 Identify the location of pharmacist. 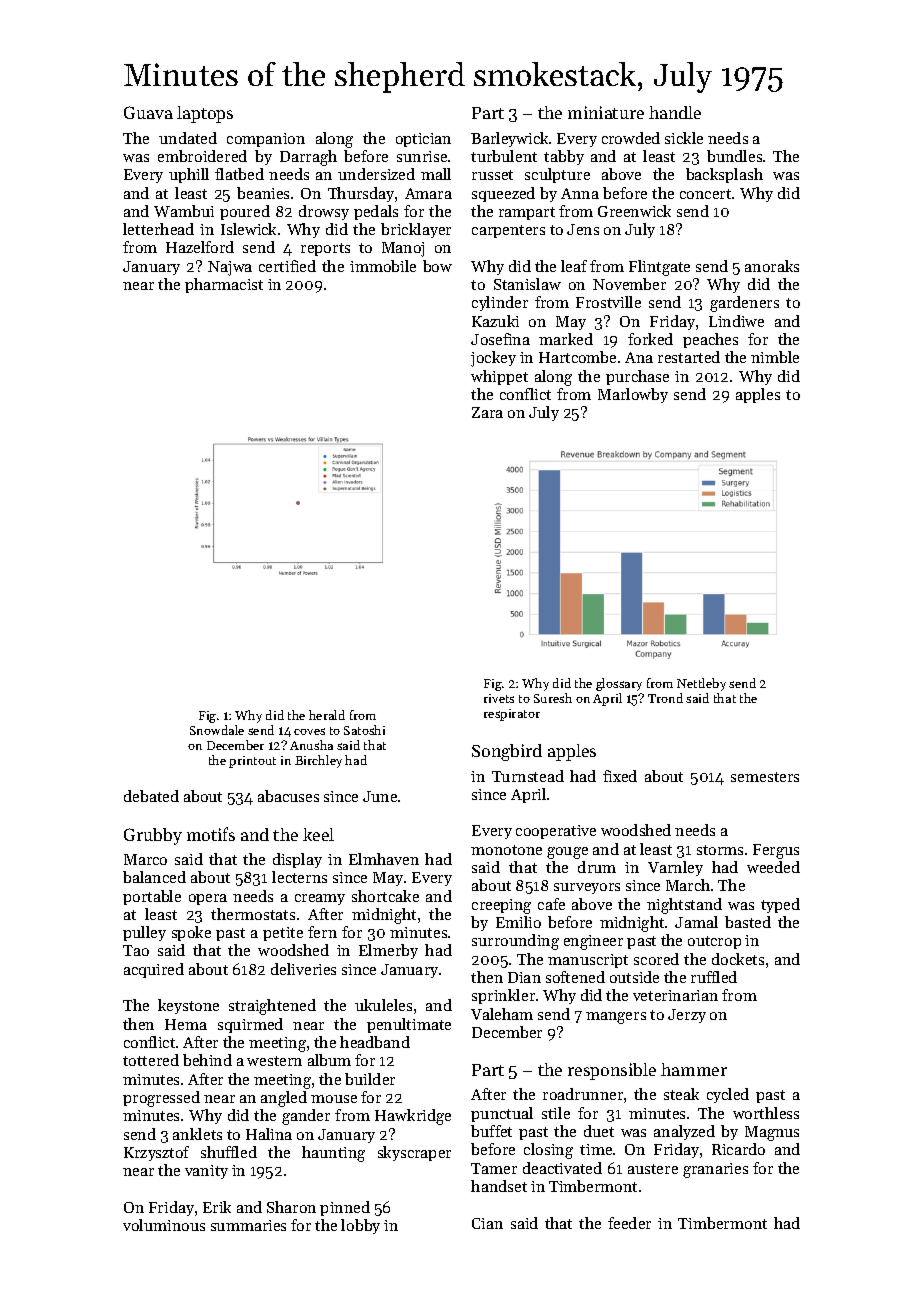
(224, 285).
